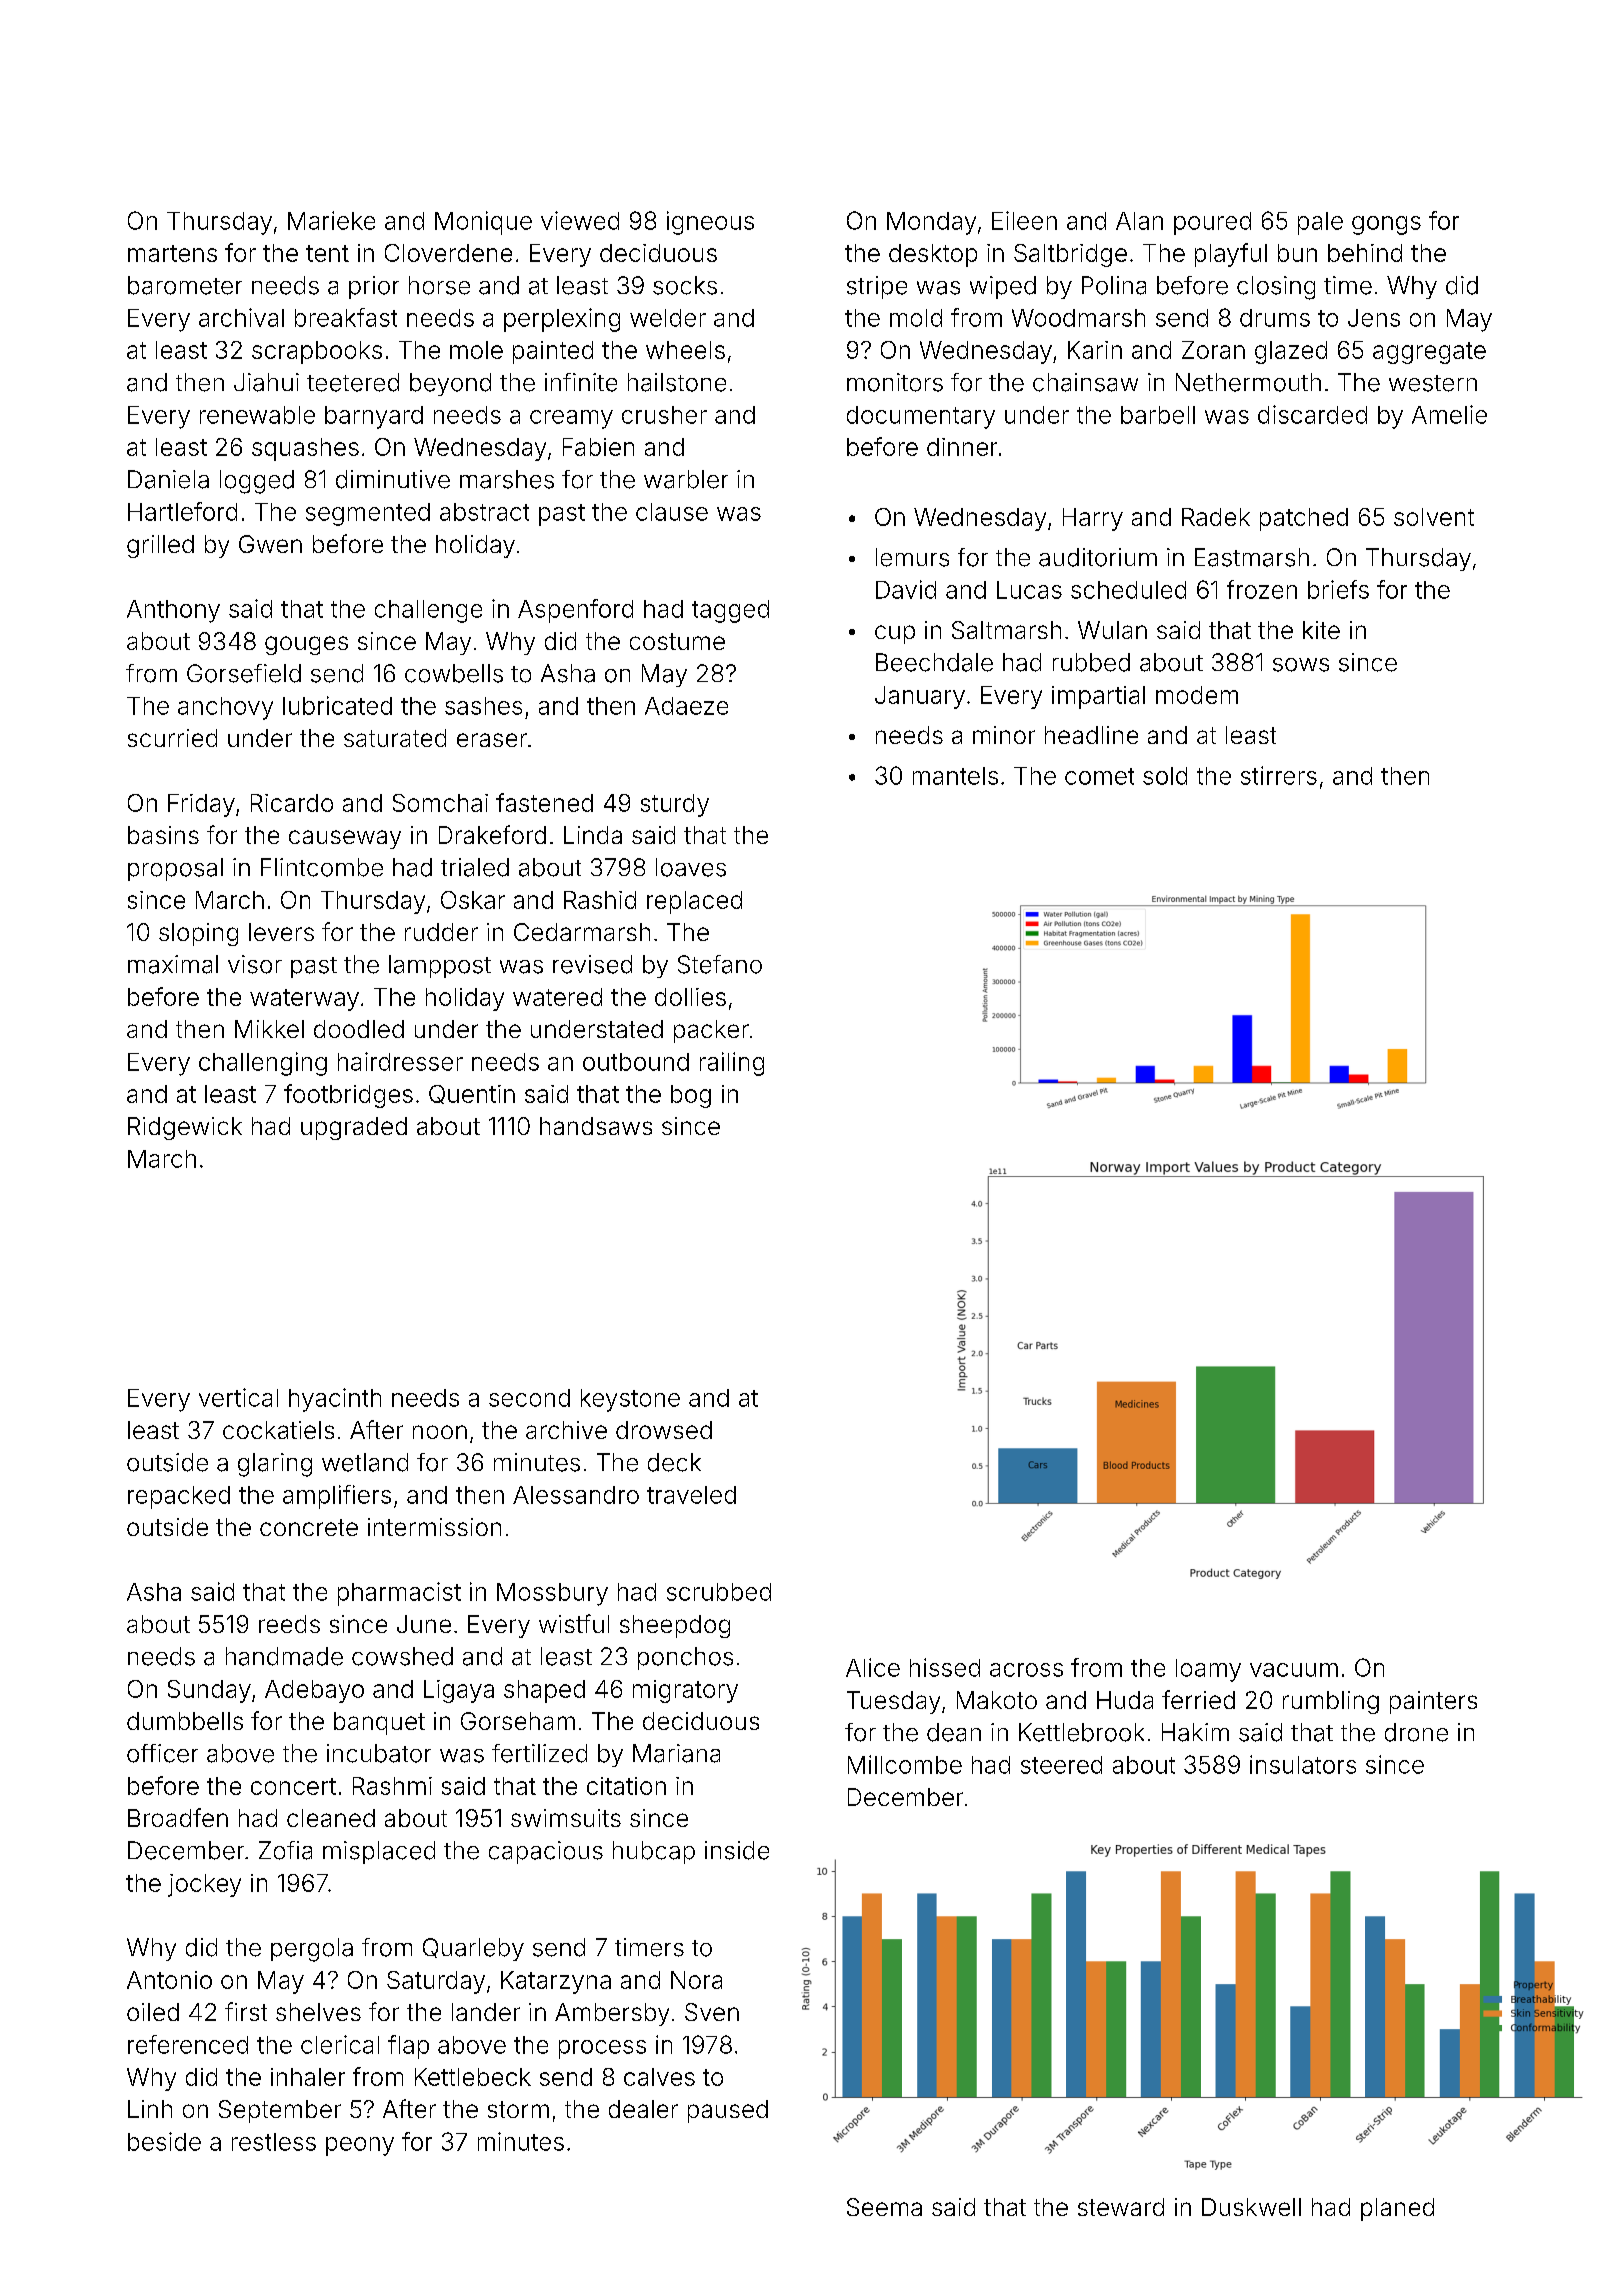 This screenshot has height=2292, width=1620. I want to click on stirrers, so click(1279, 775).
